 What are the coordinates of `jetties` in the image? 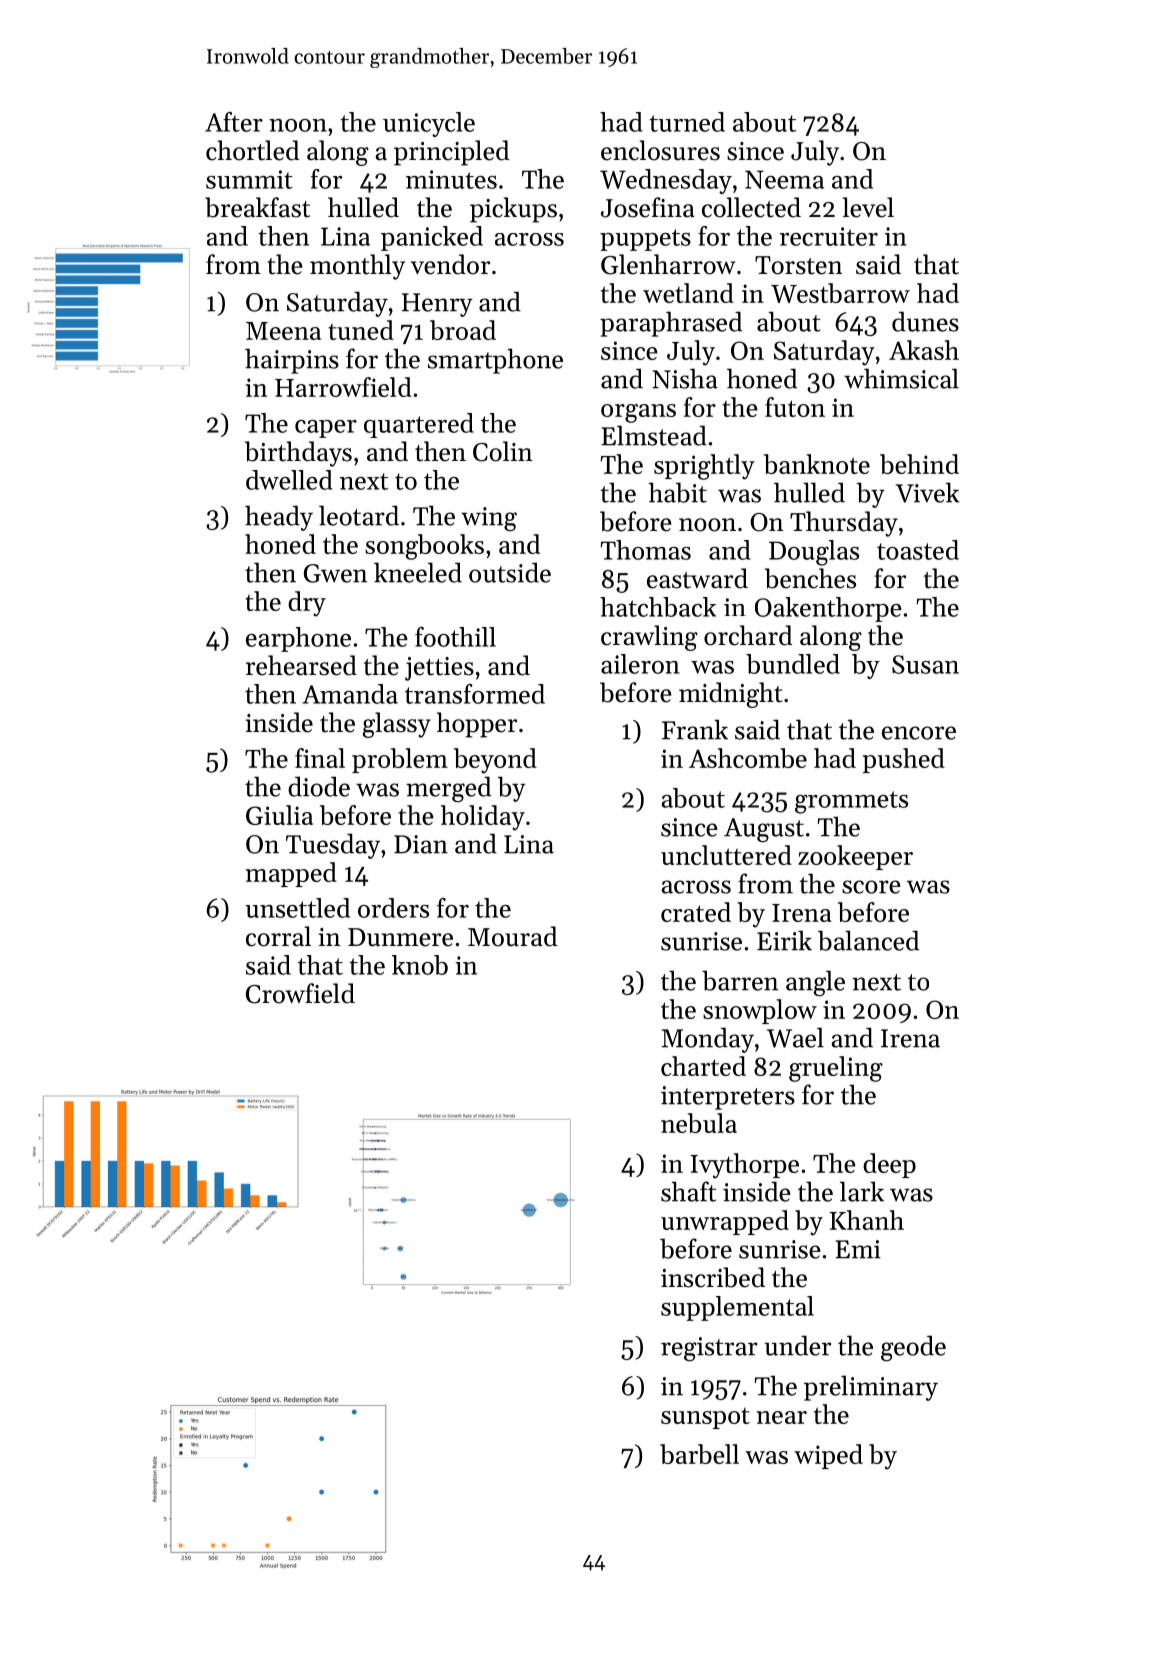 It's located at (439, 669).
